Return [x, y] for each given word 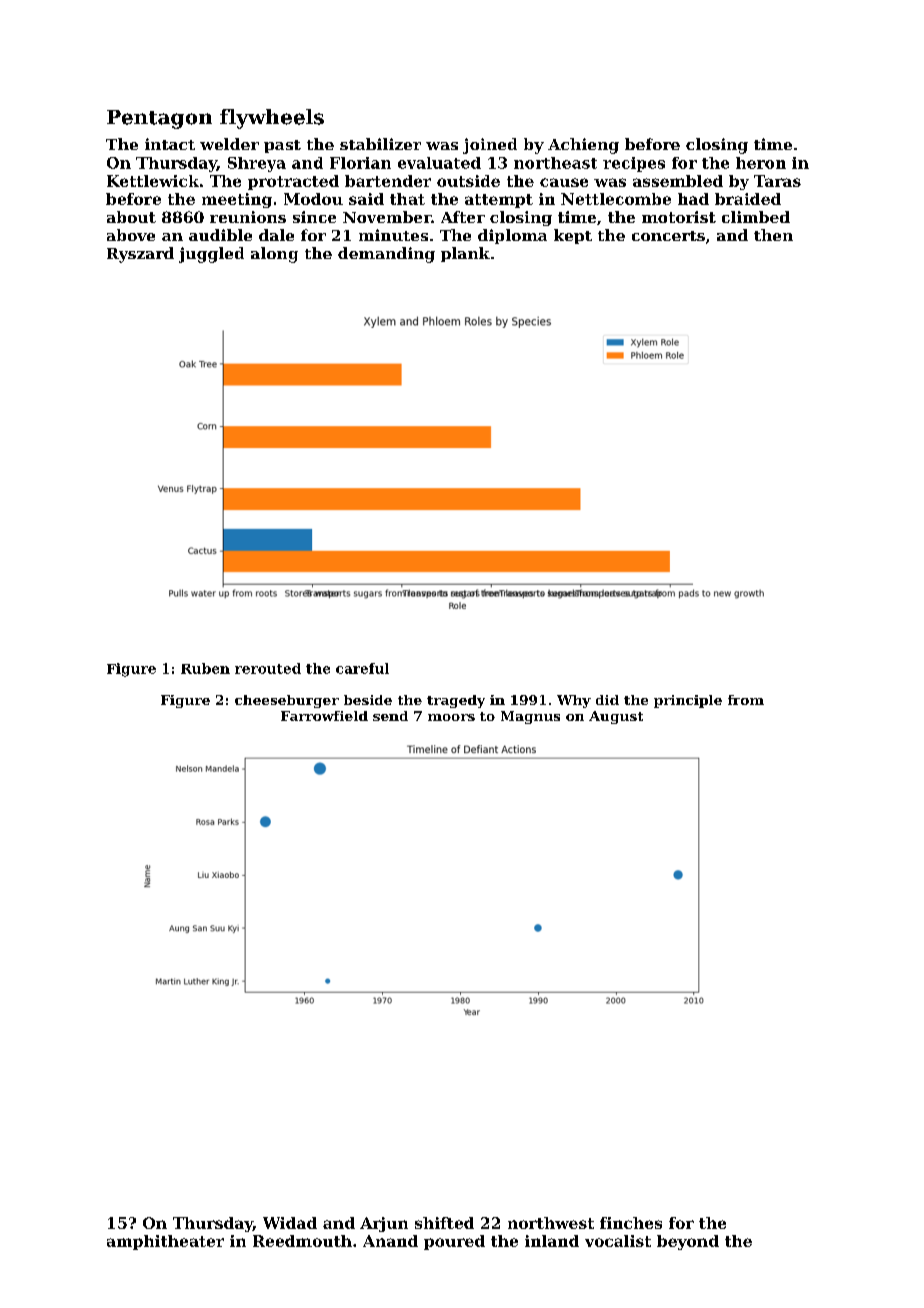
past [282, 146]
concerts [668, 236]
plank [465, 254]
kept [573, 236]
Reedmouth [302, 1241]
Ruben [205, 668]
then [773, 235]
